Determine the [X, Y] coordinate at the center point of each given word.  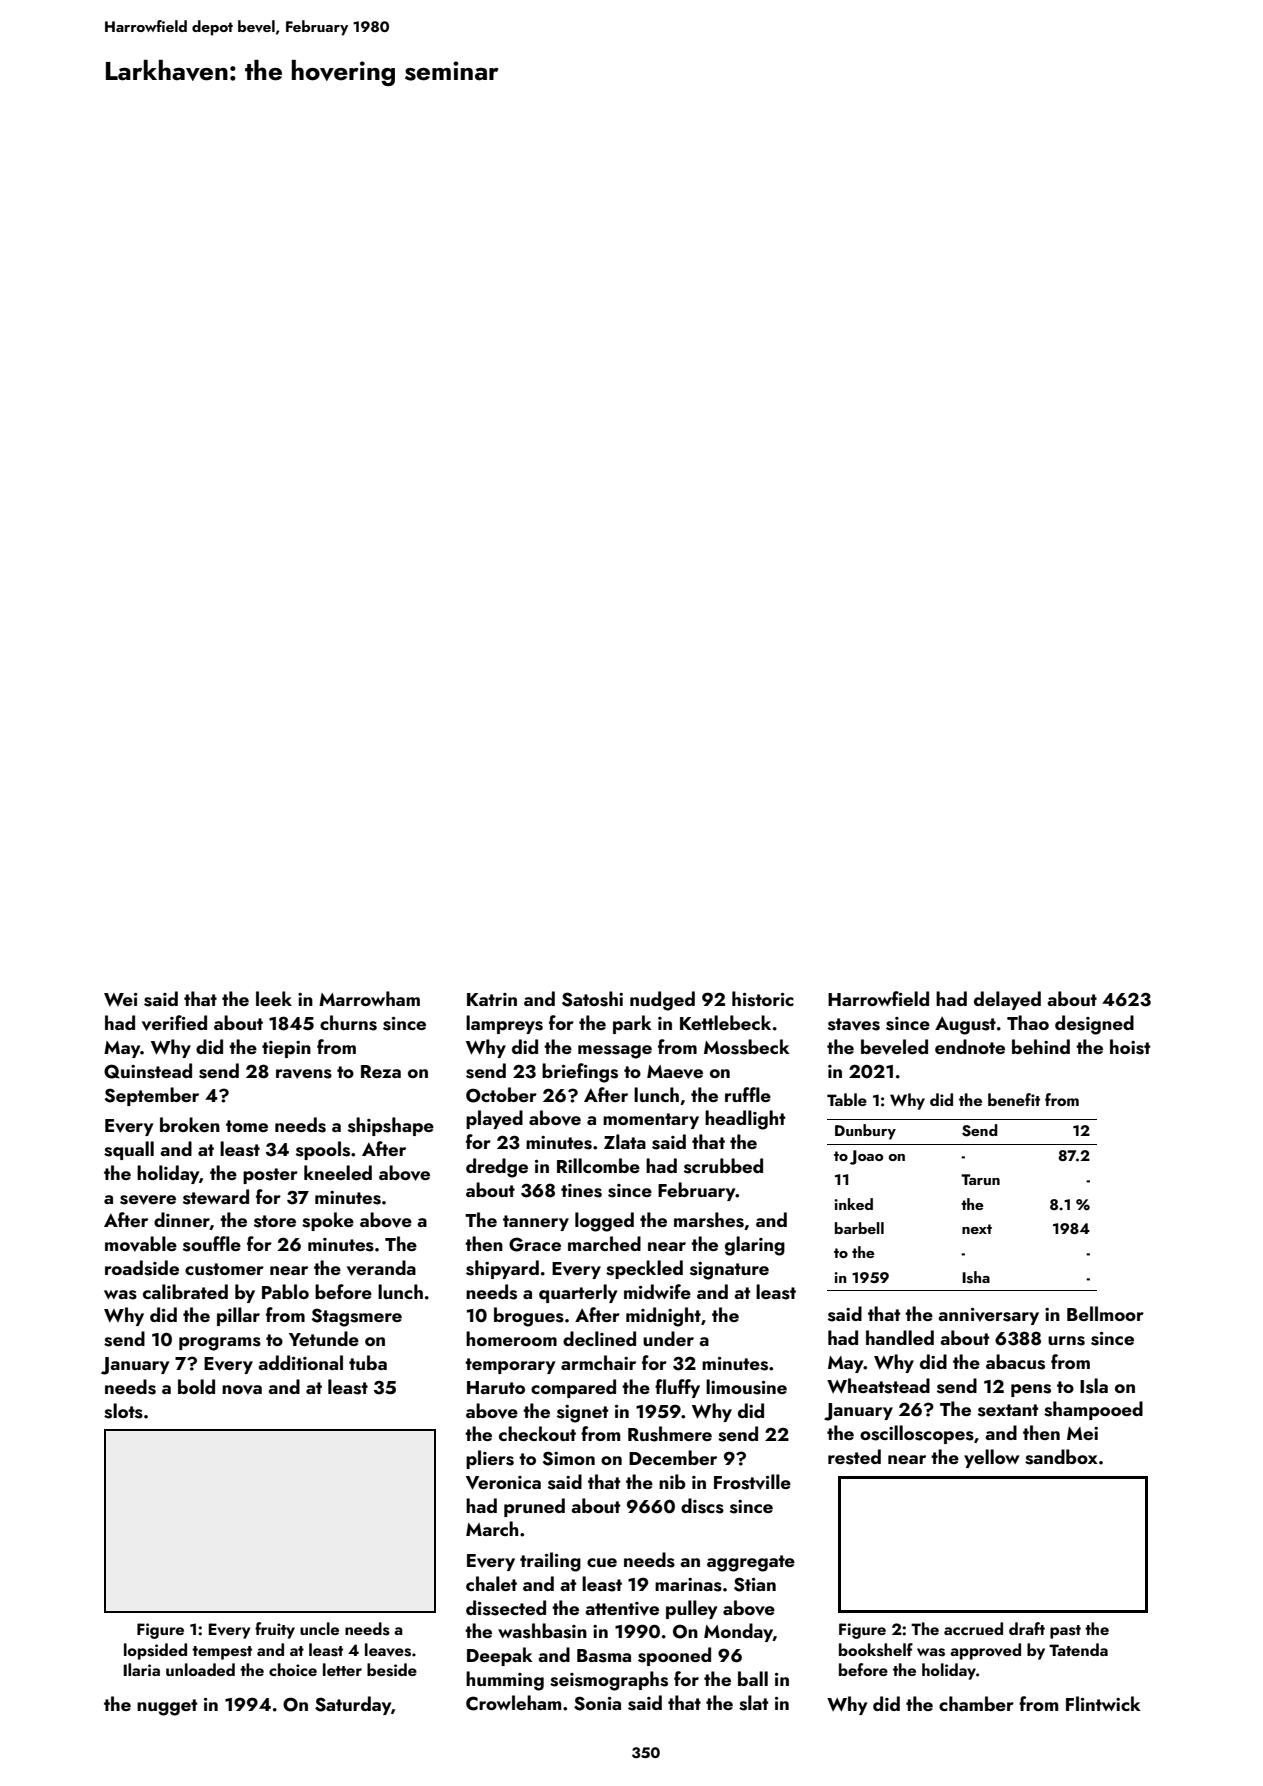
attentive [622, 1609]
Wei [121, 999]
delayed [1007, 1000]
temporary [510, 1366]
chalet [491, 1583]
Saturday [353, 1705]
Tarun [980, 1179]
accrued [973, 1628]
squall [129, 1150]
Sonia [597, 1703]
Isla [1094, 1386]
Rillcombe [598, 1165]
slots [123, 1411]
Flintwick [1103, 1703]
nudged [662, 1001]
